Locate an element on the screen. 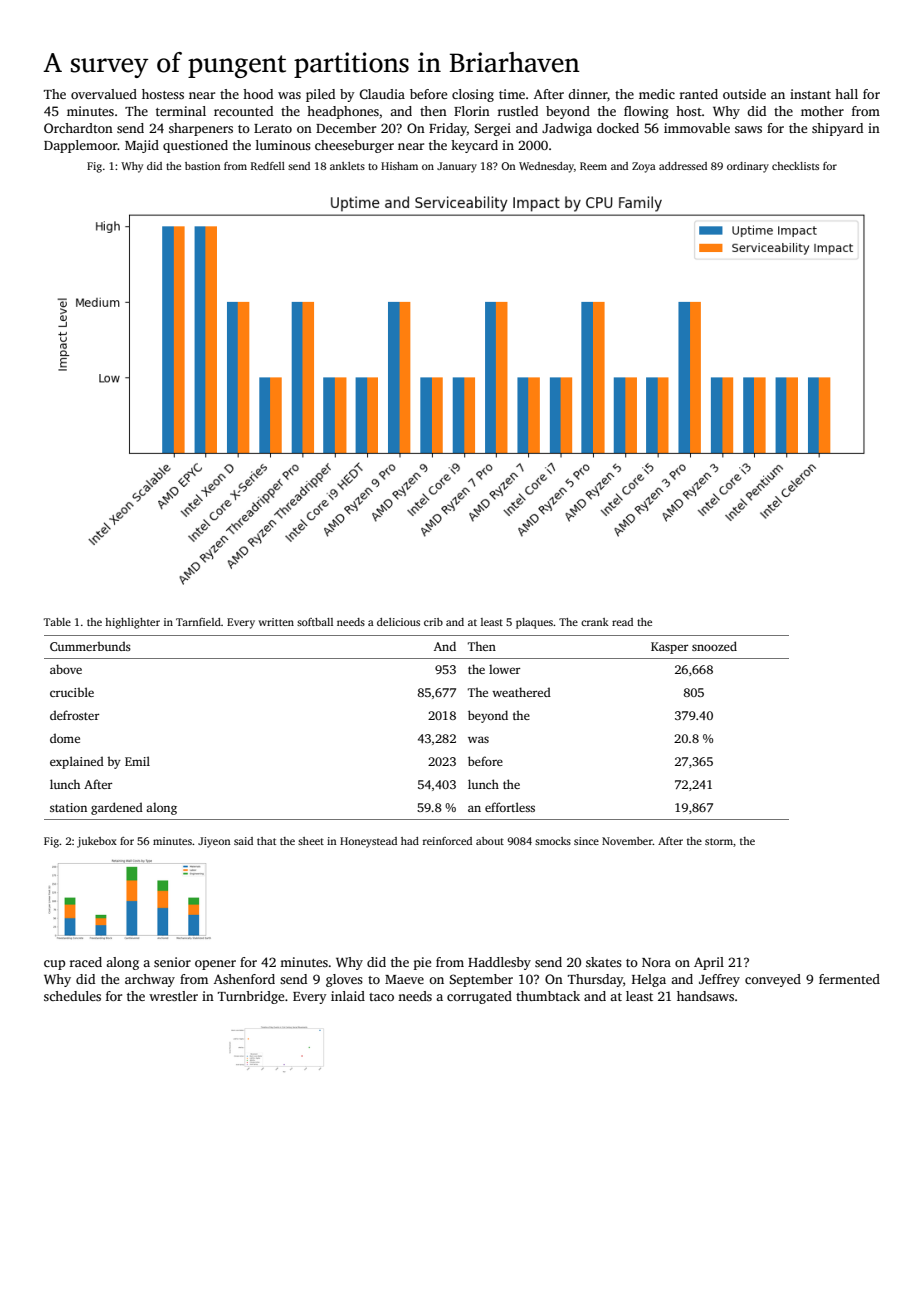  Turnbridge is located at coordinates (251, 997).
